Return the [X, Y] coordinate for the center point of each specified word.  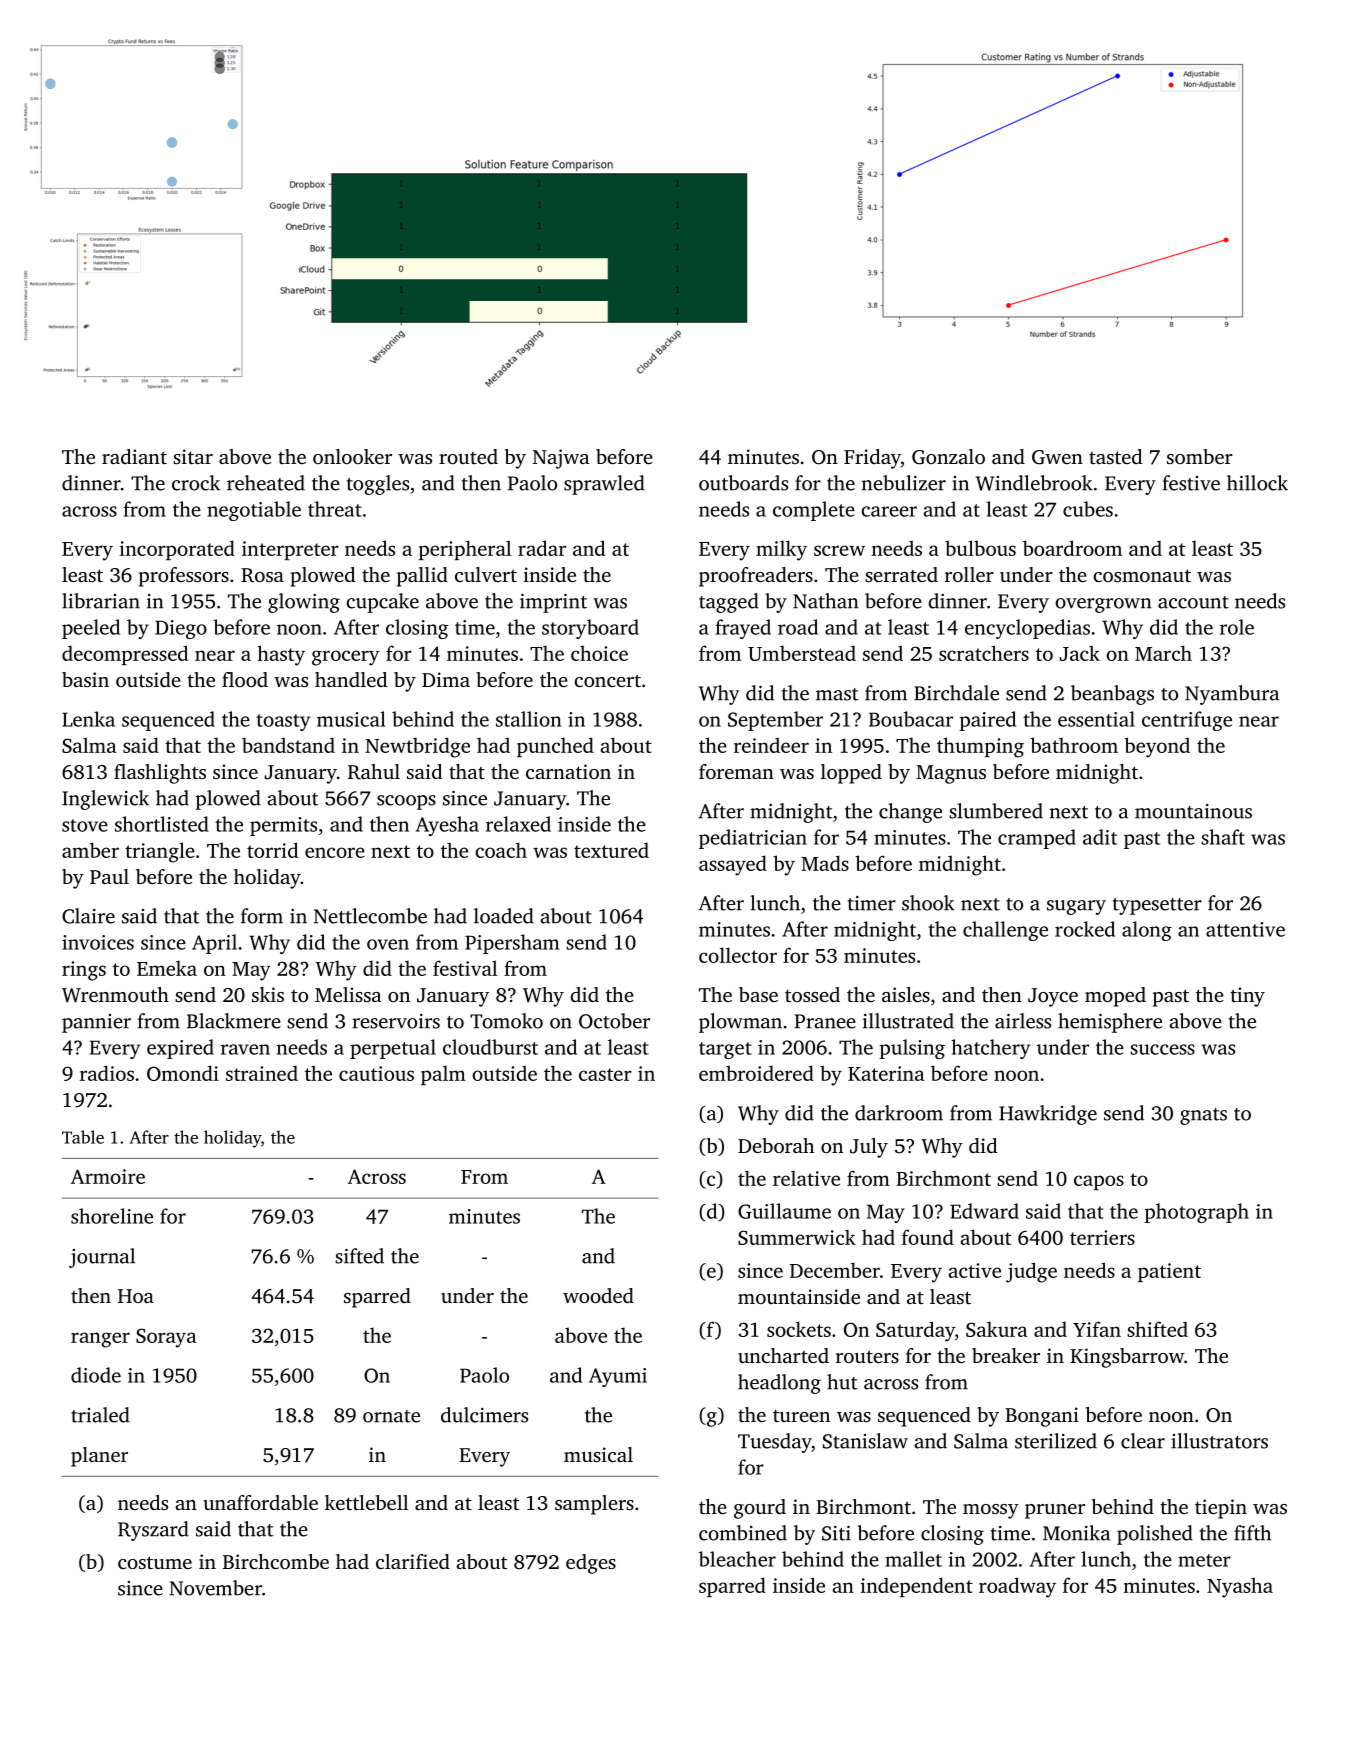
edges [591, 1564]
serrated [901, 574]
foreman [736, 771]
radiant [134, 456]
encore [335, 852]
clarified [413, 1561]
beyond [1157, 747]
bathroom [1074, 745]
